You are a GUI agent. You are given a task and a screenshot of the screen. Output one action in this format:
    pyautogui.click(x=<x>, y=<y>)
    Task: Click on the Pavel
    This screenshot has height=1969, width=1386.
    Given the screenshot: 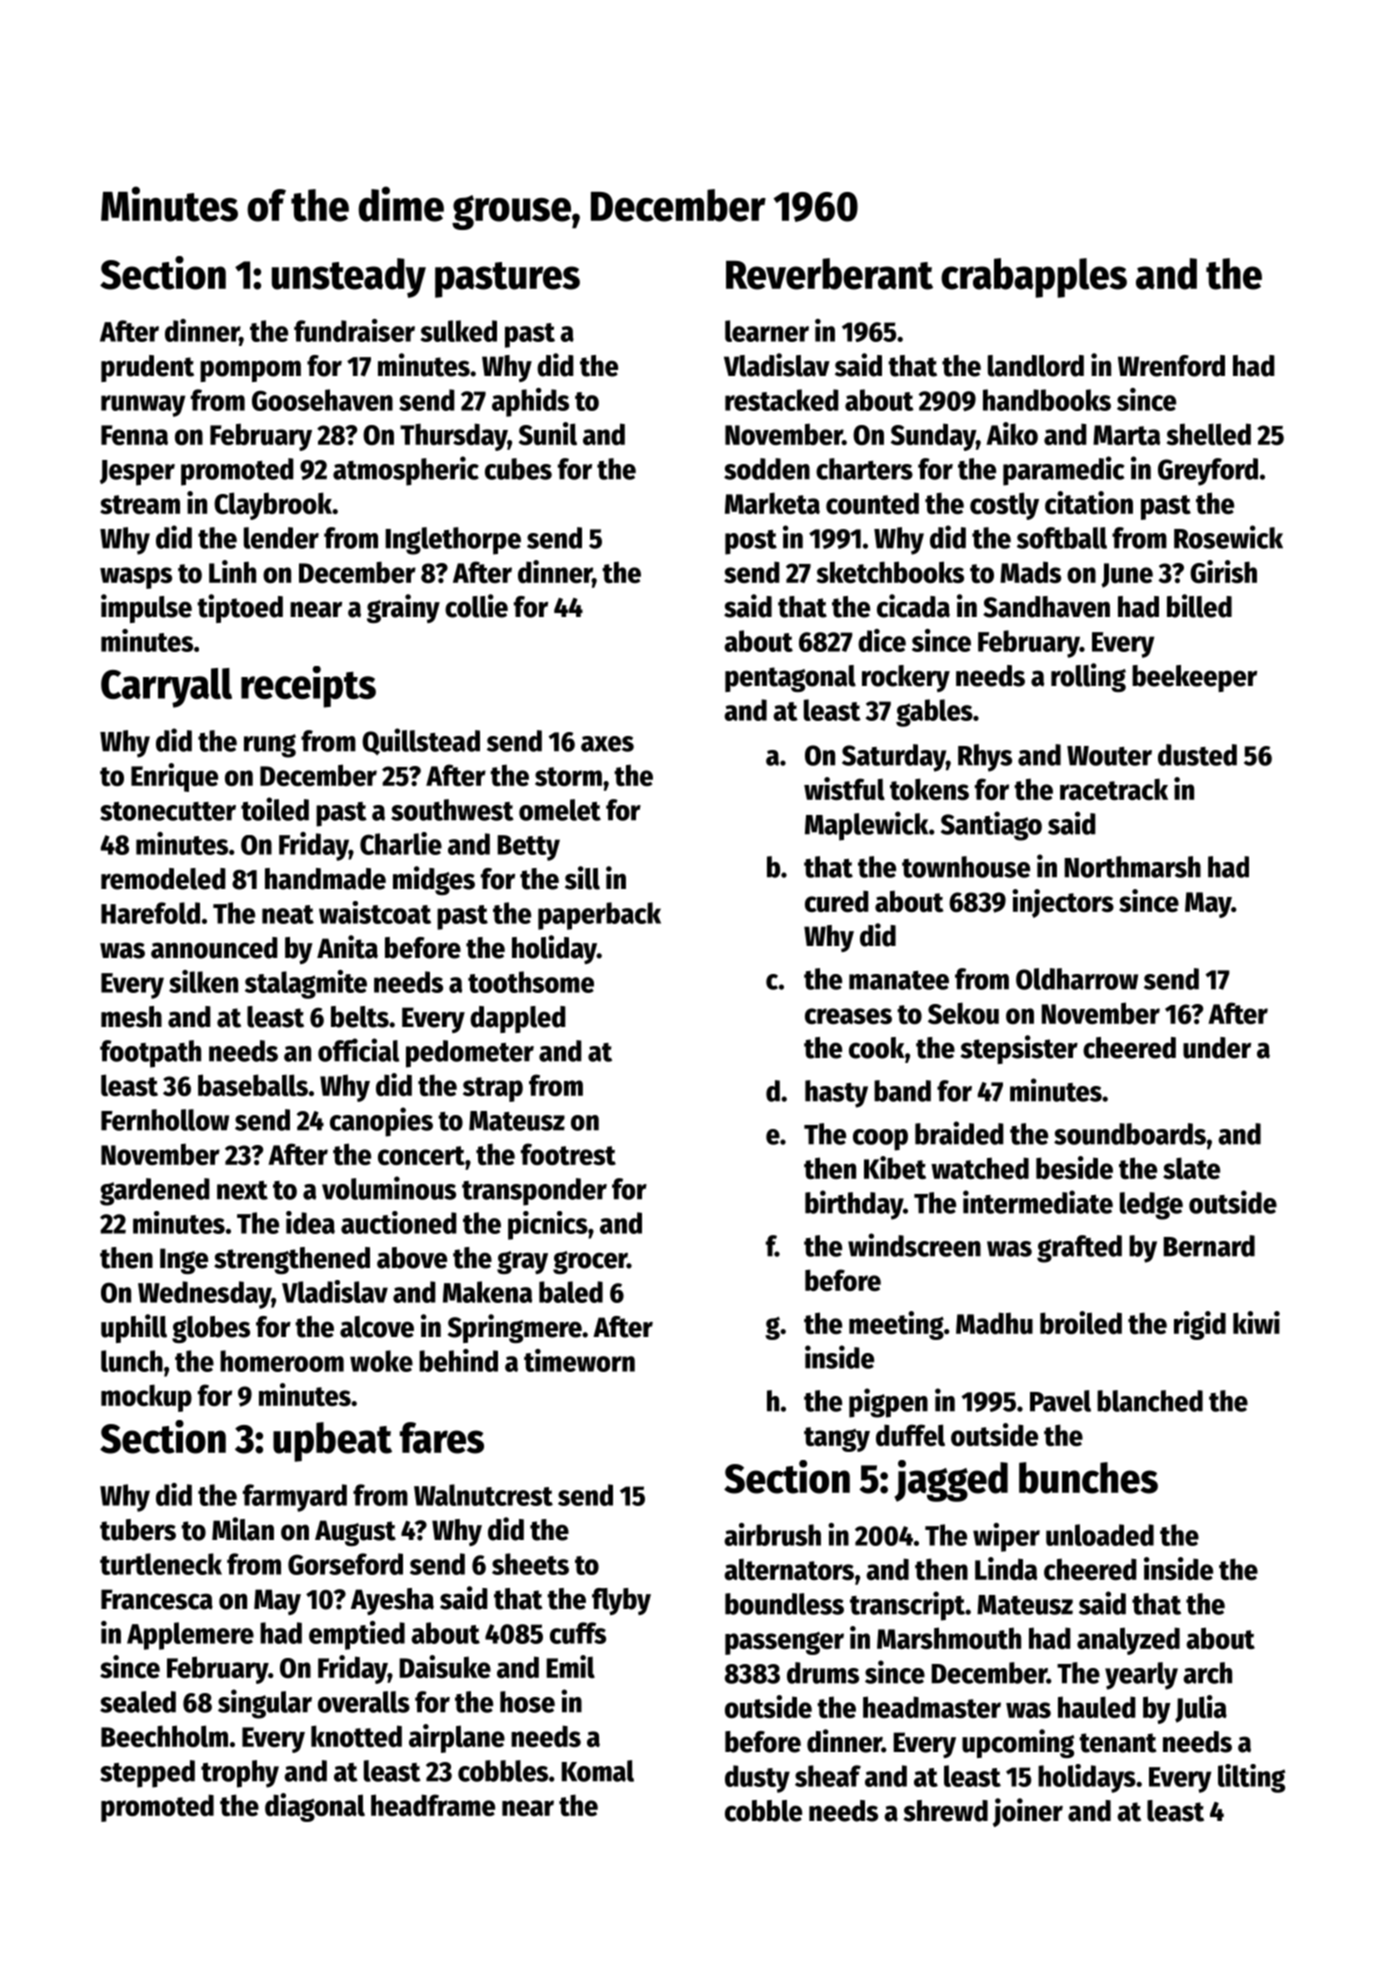 What is the action you would take?
    pyautogui.click(x=1060, y=1401)
